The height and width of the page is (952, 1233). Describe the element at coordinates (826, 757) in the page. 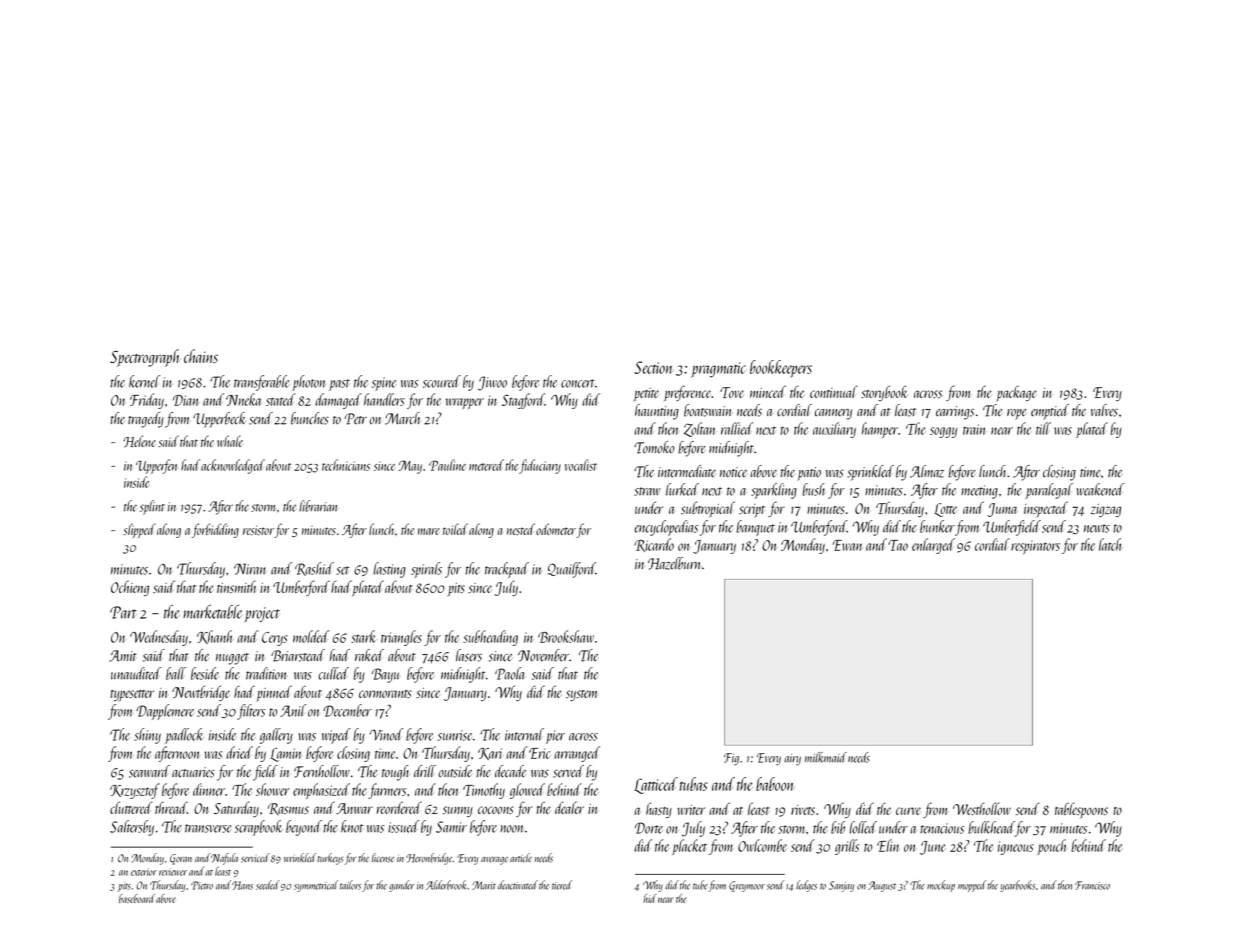

I see `milkmaid` at that location.
